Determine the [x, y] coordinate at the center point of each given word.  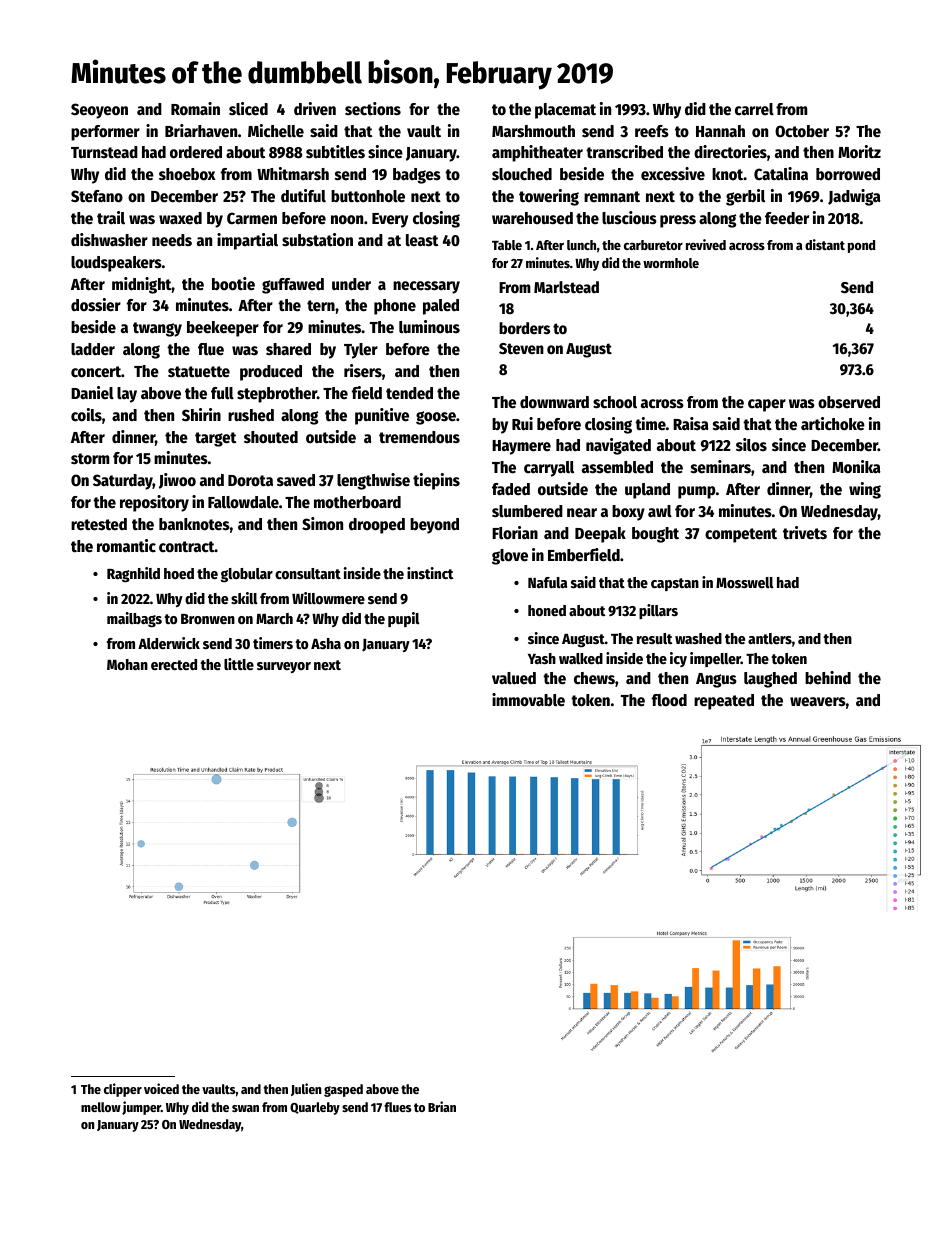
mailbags [134, 620]
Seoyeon [99, 111]
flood [669, 700]
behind [828, 677]
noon [347, 220]
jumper [141, 1108]
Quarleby [315, 1108]
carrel [754, 109]
